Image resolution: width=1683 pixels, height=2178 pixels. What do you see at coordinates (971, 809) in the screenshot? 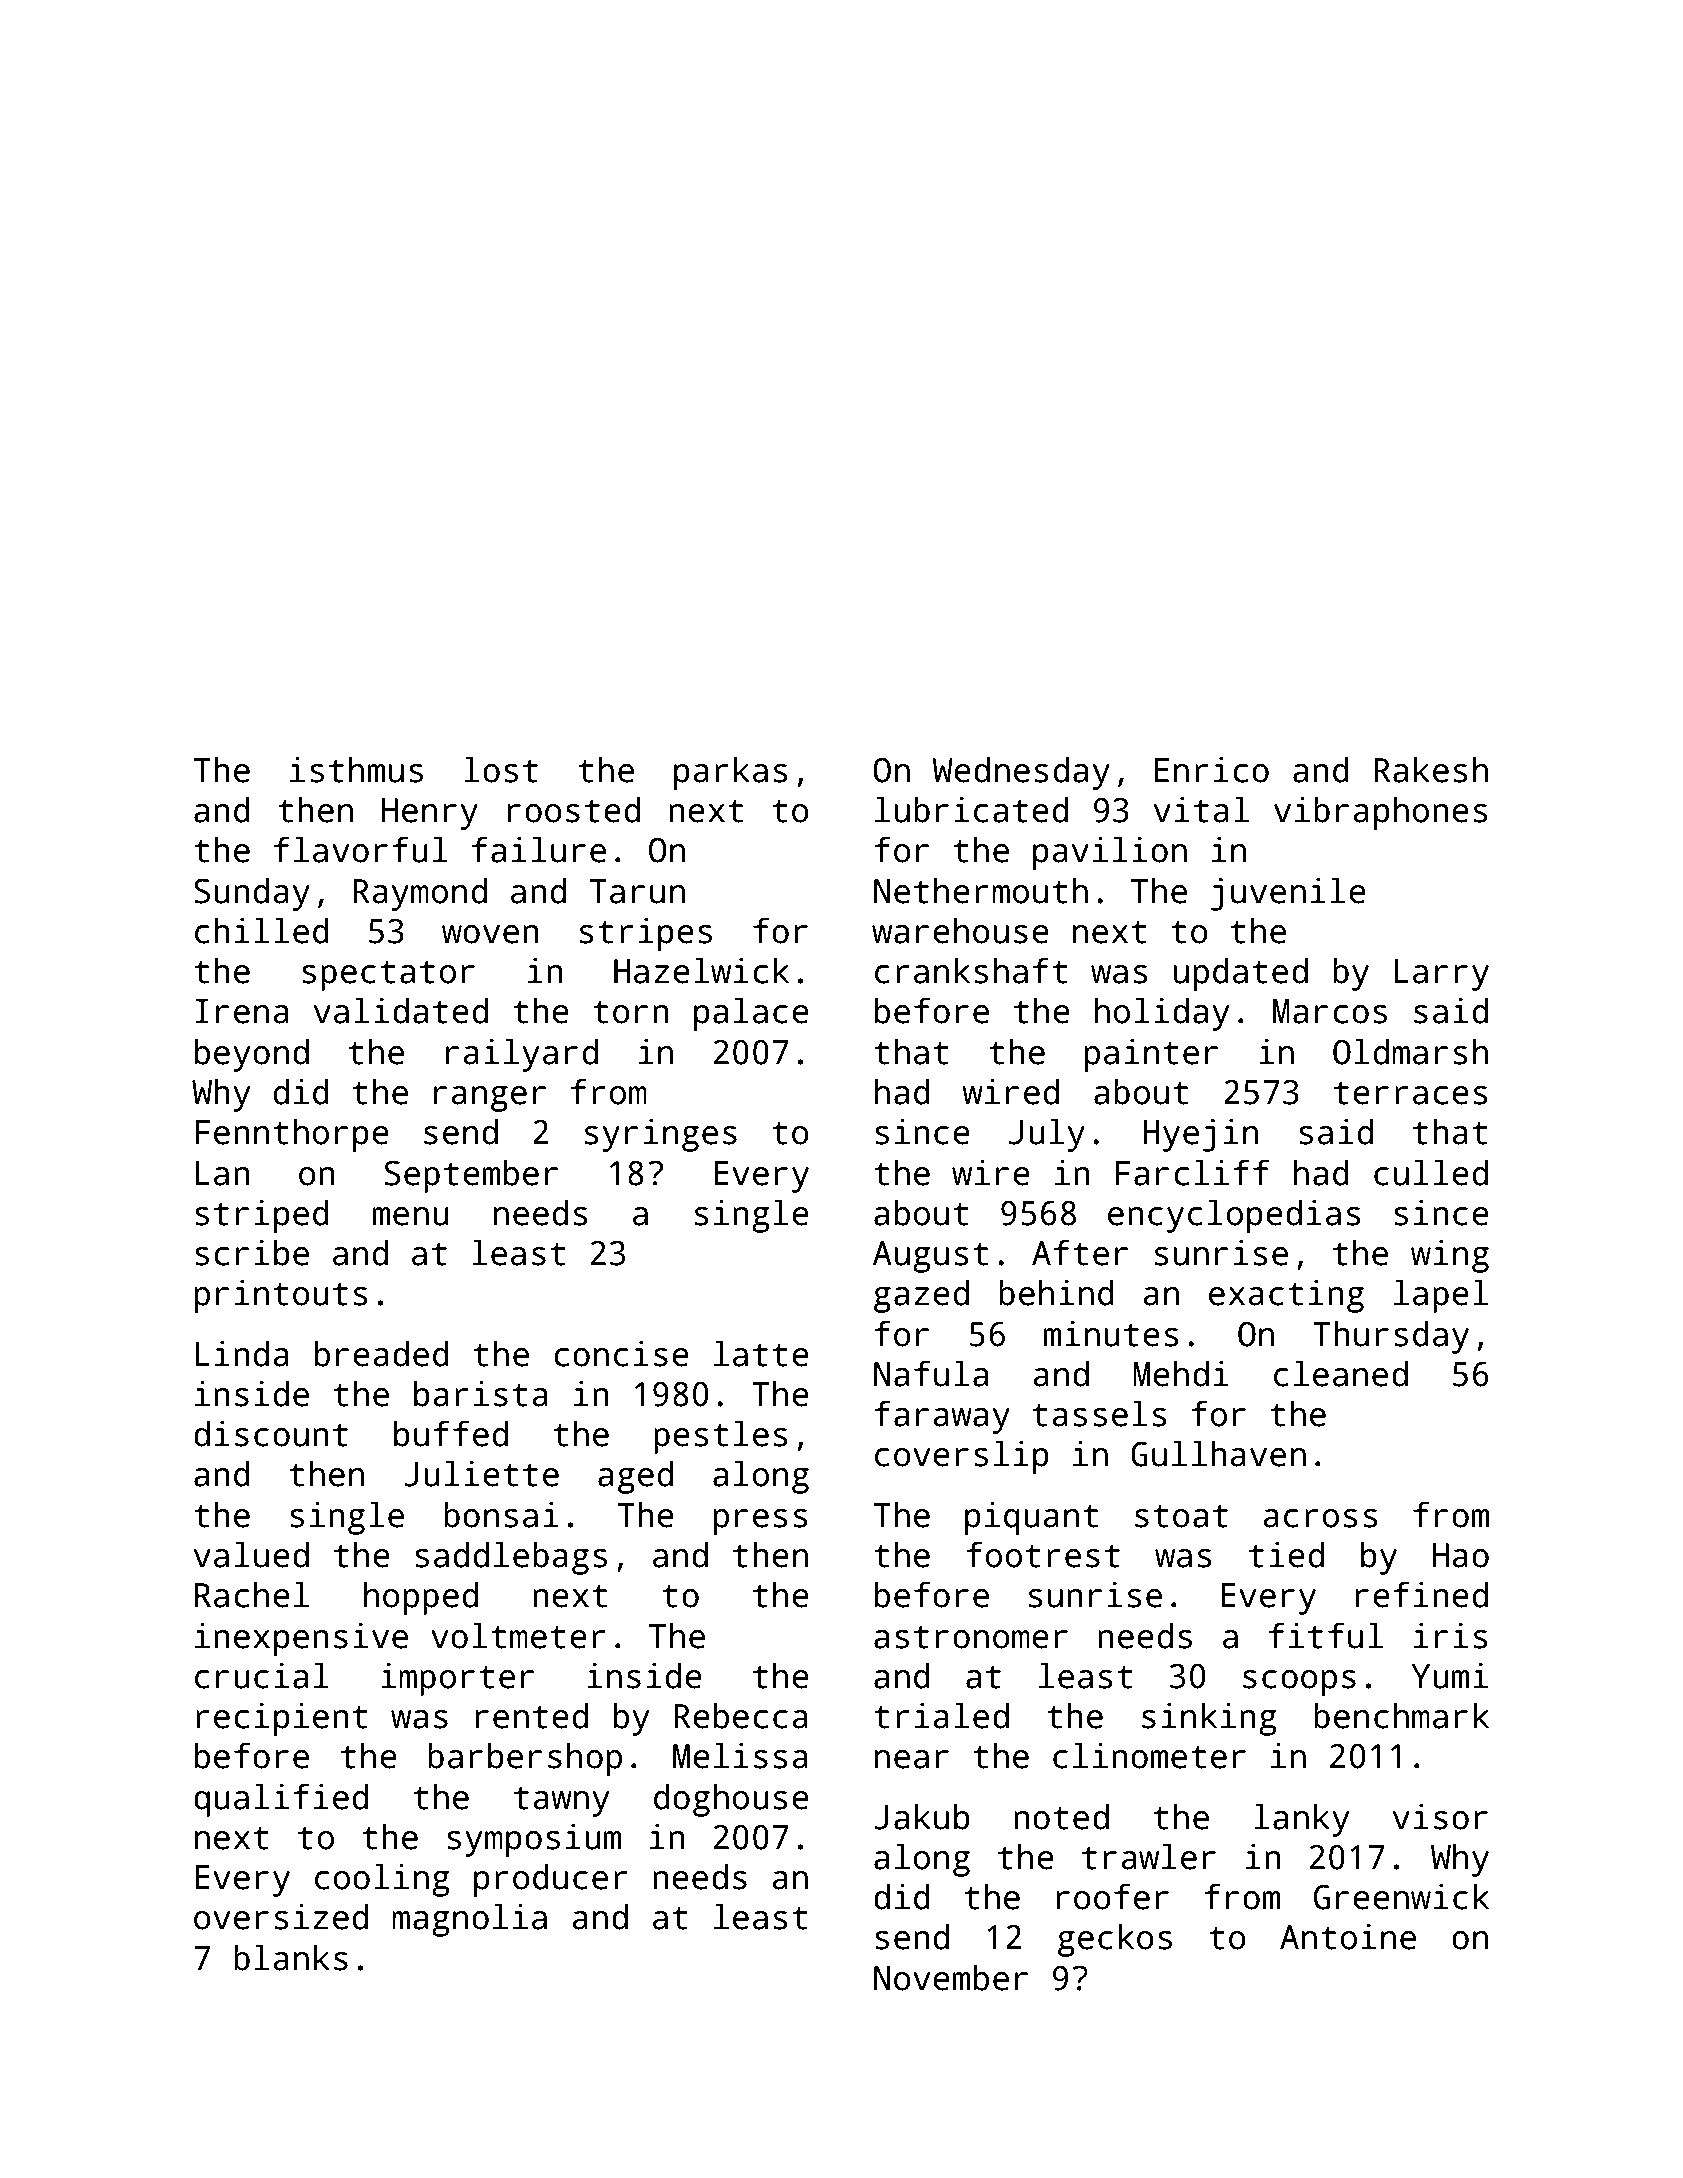
I see `lubricated` at bounding box center [971, 809].
